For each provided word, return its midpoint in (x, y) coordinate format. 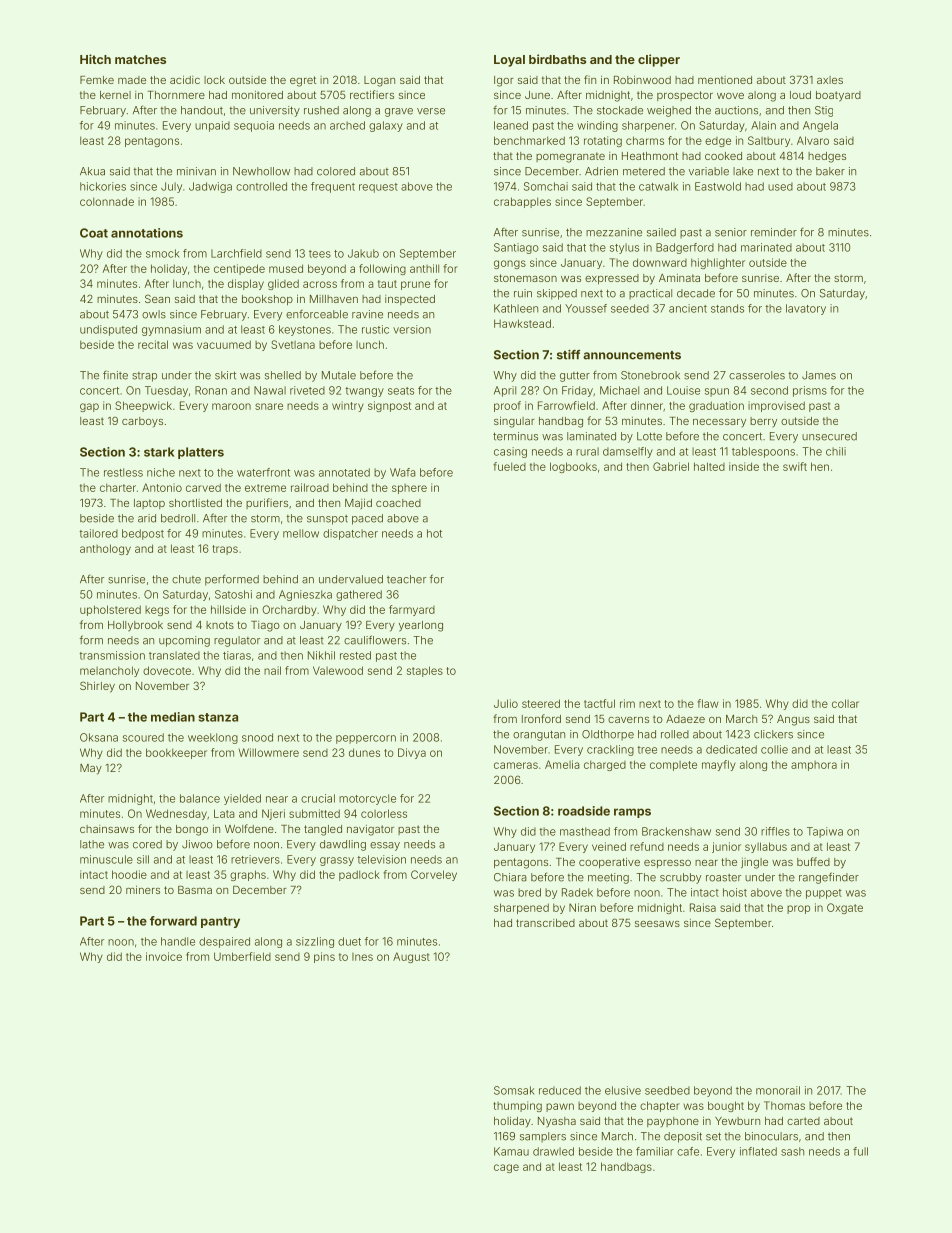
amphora (814, 766)
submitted (314, 813)
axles (830, 80)
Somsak (514, 1090)
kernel (115, 95)
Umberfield (242, 956)
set (713, 1136)
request (378, 188)
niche (161, 472)
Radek (577, 892)
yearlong (421, 626)
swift (795, 466)
